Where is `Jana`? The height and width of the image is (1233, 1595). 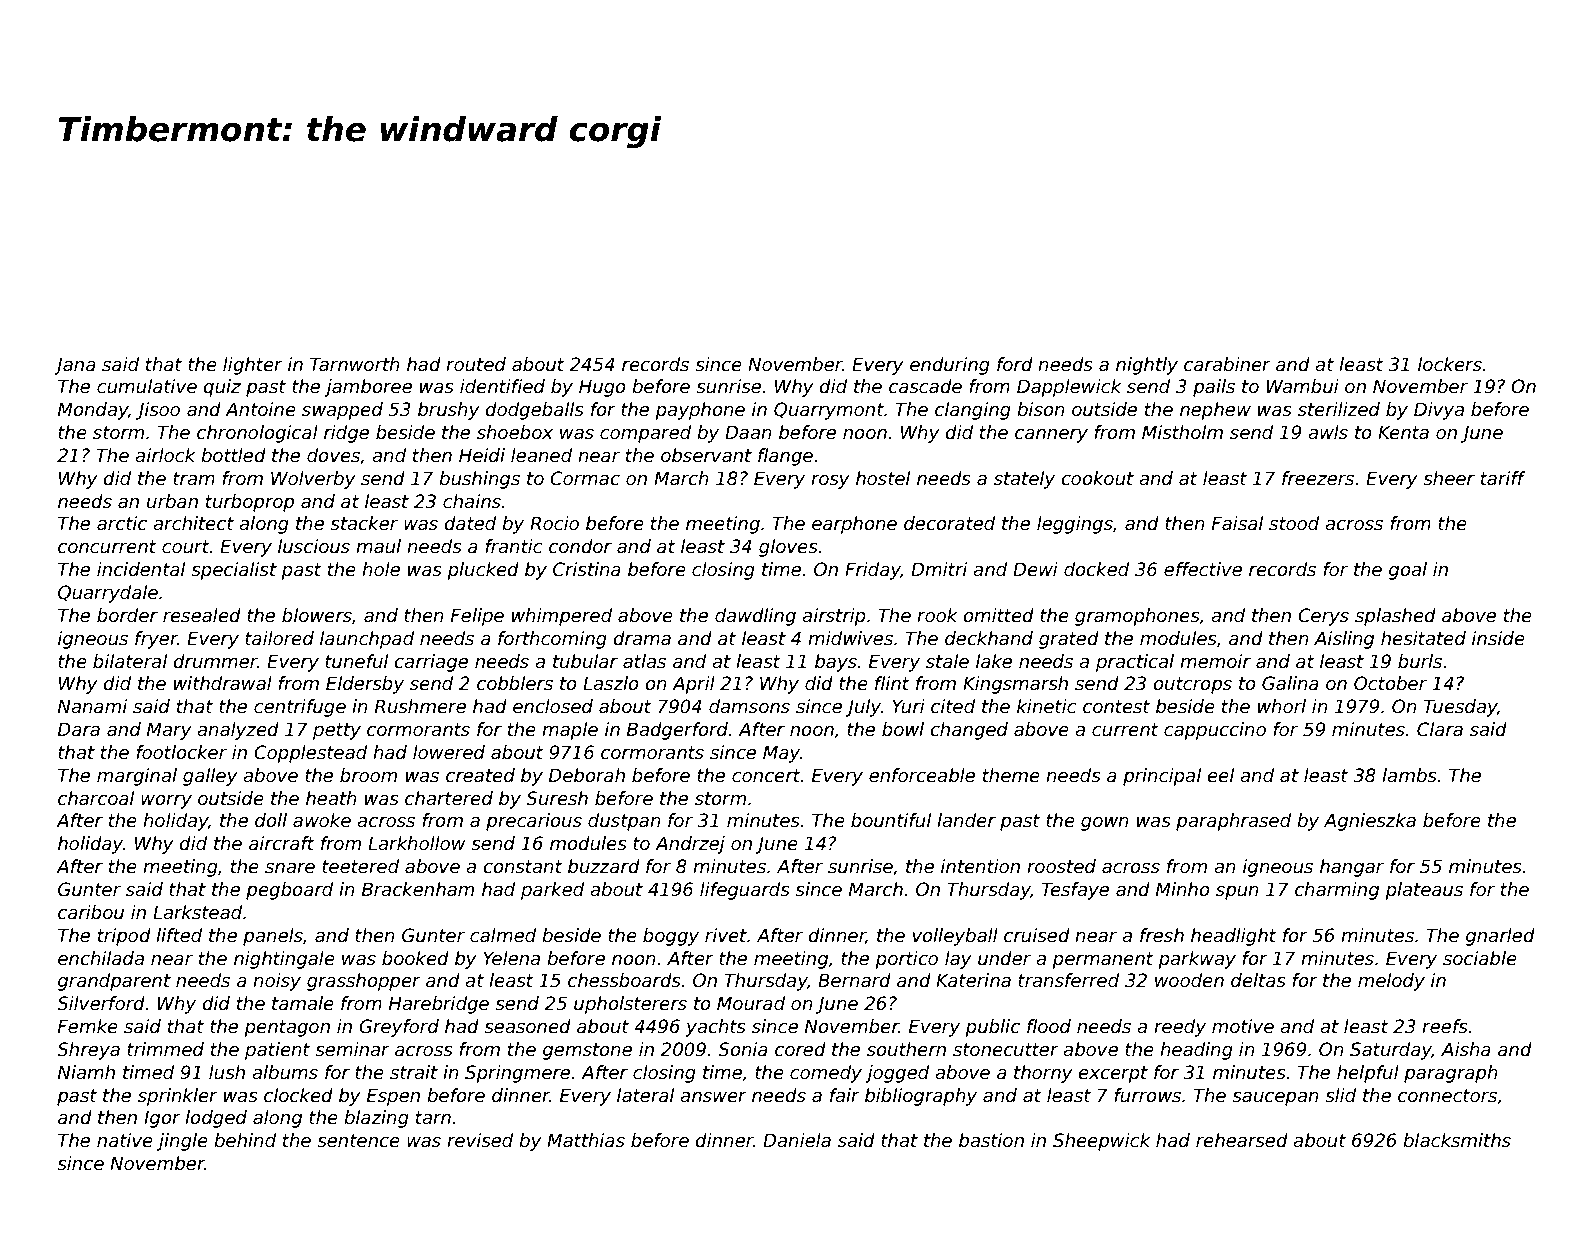 Jana is located at coordinates (75, 366).
